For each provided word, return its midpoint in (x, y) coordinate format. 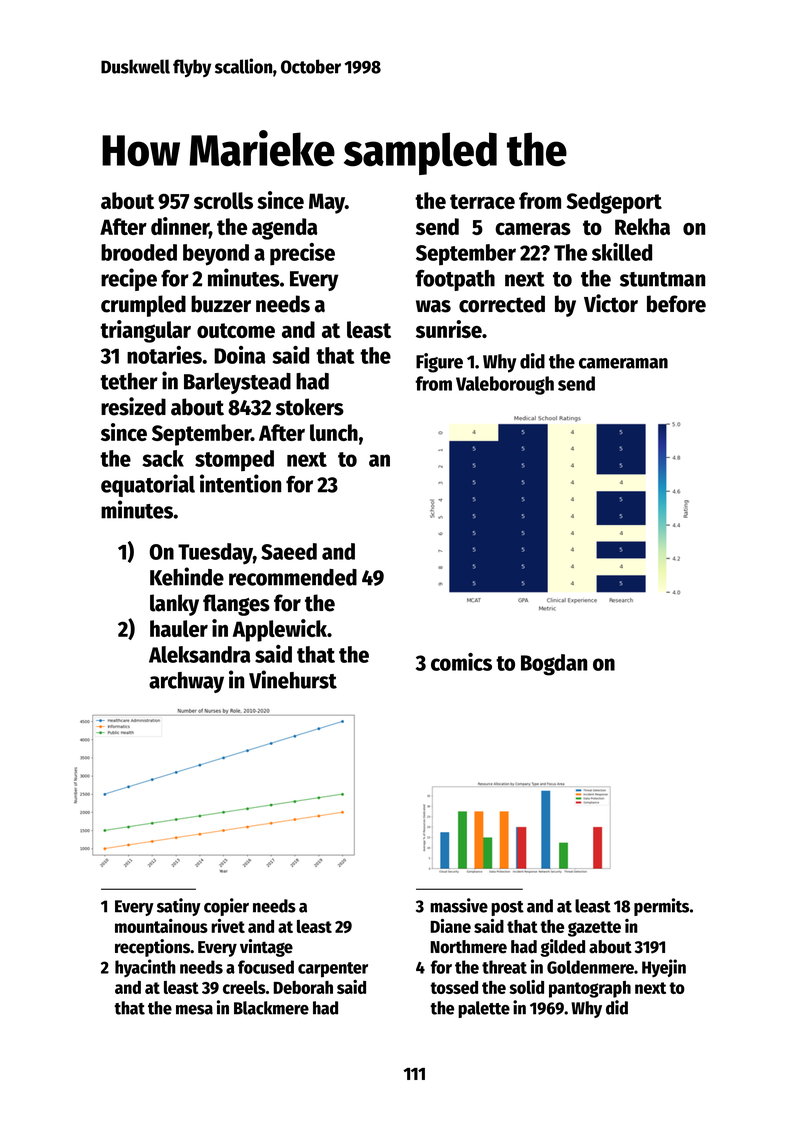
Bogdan (554, 665)
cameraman (623, 363)
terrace (482, 201)
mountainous (161, 926)
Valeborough (505, 385)
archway (186, 682)
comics (461, 662)
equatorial (148, 485)
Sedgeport (614, 203)
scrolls (223, 200)
